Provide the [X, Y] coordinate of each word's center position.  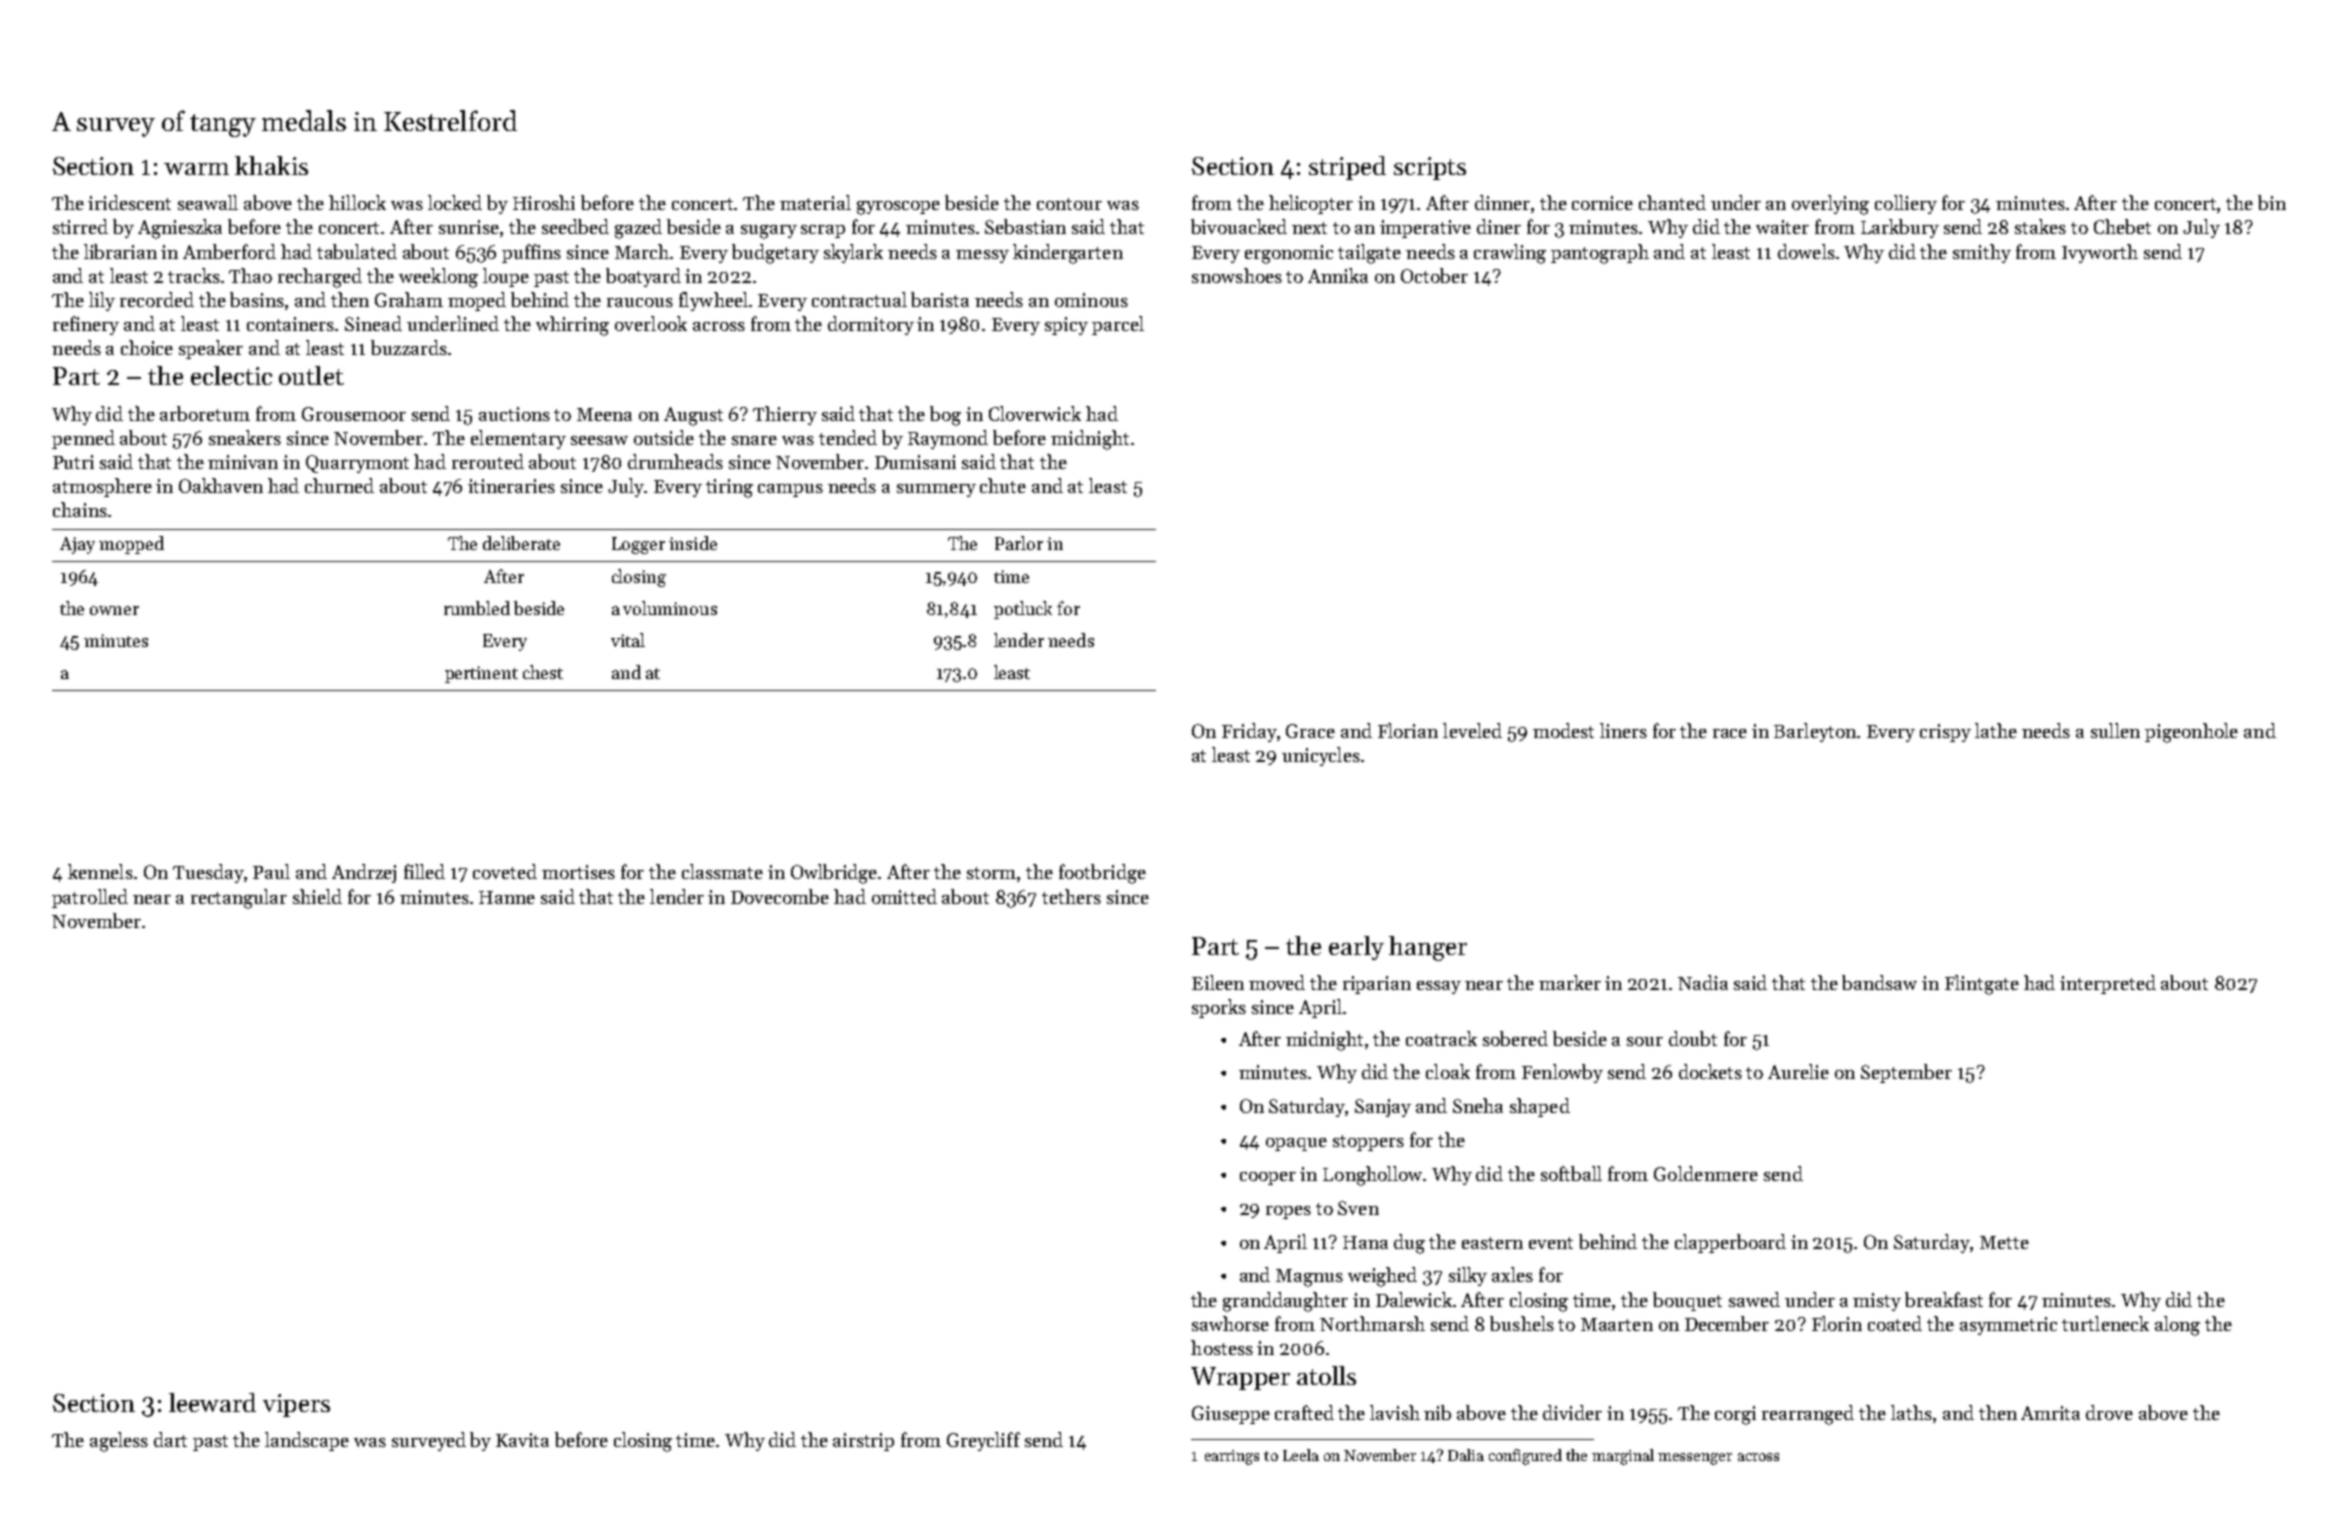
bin [2272, 202]
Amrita [2050, 1413]
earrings [1232, 1457]
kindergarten [1068, 254]
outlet [311, 375]
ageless [119, 1442]
